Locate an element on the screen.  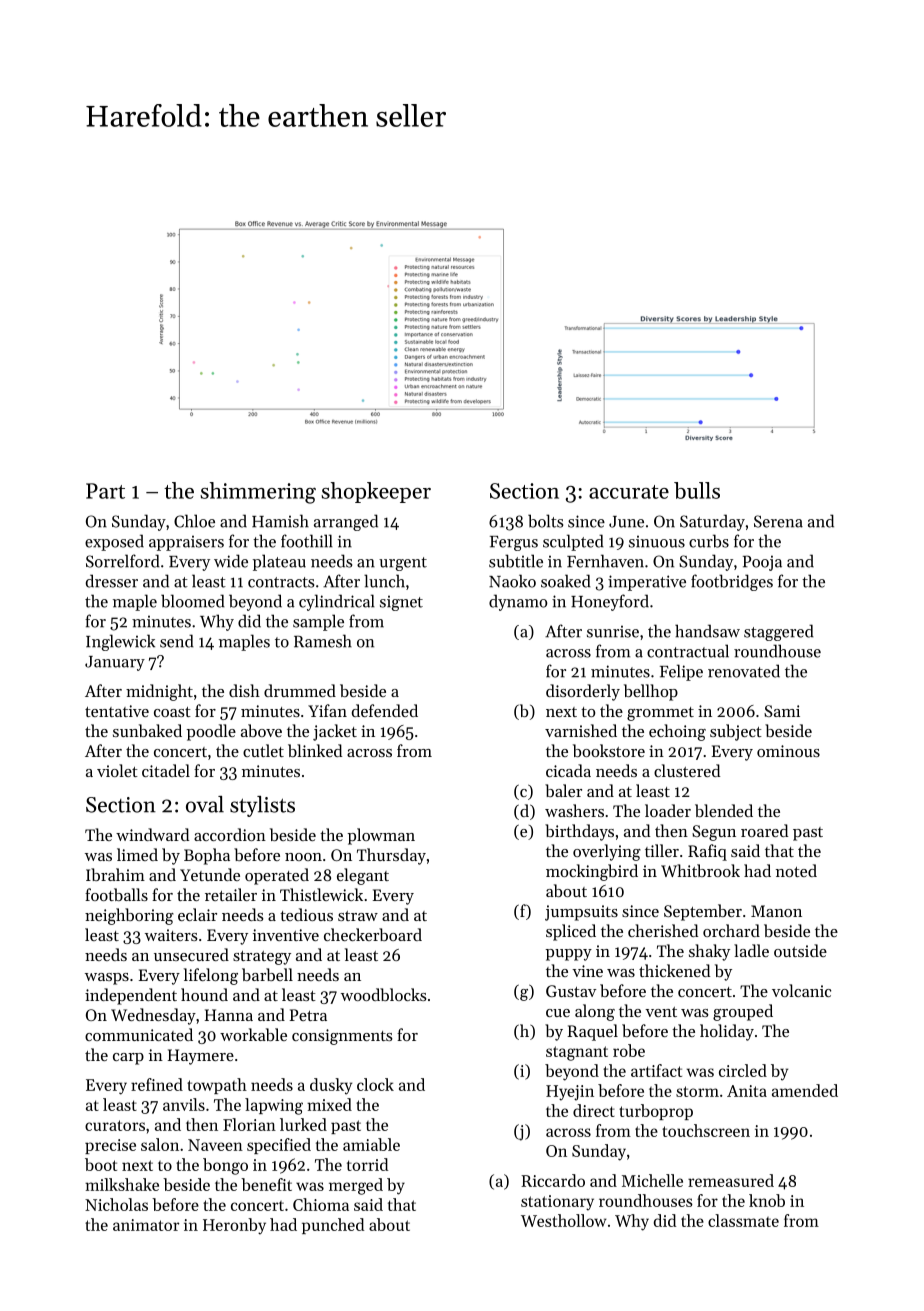
Chioma is located at coordinates (321, 1204).
